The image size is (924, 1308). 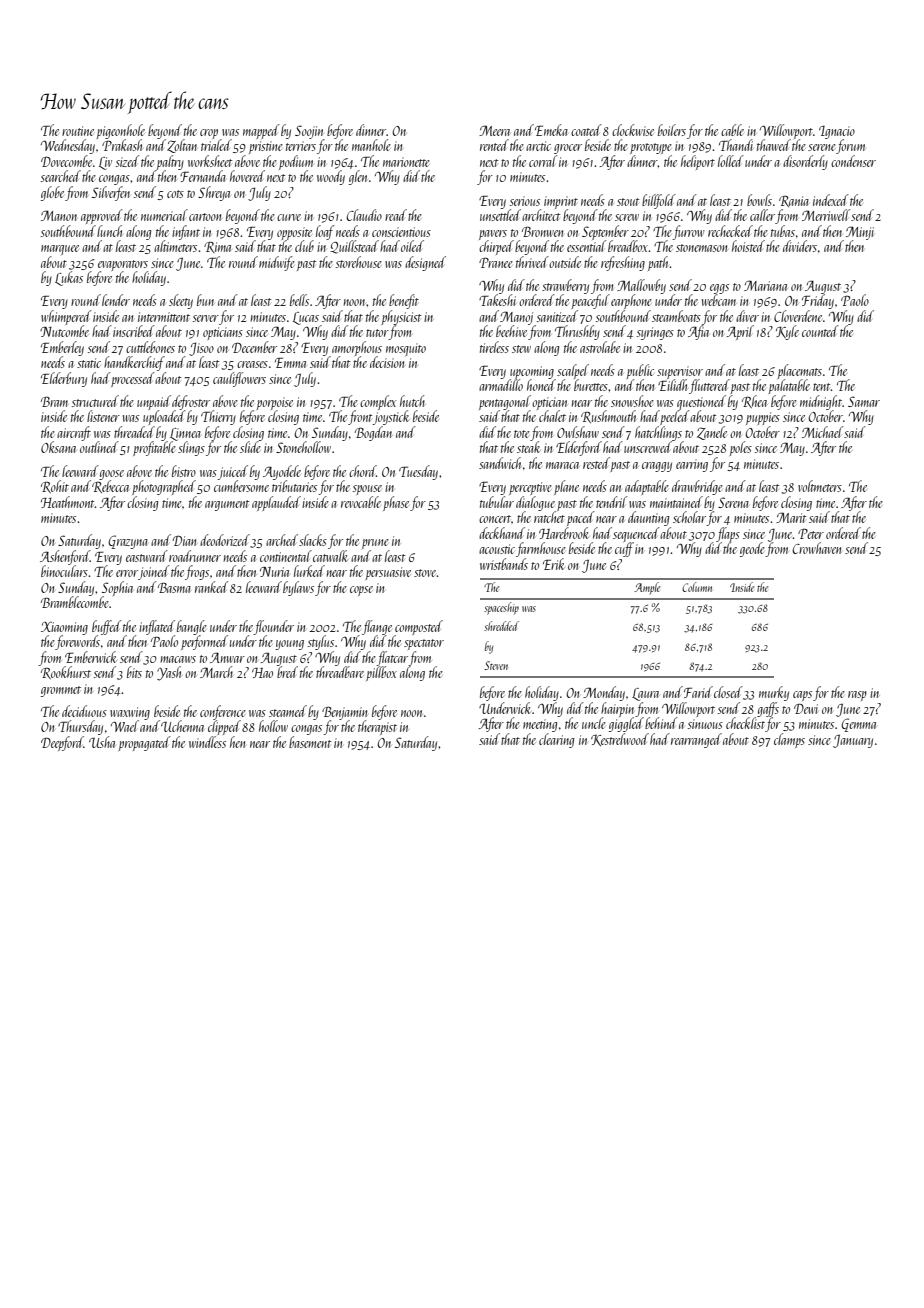 I want to click on Deepford, so click(x=62, y=743).
